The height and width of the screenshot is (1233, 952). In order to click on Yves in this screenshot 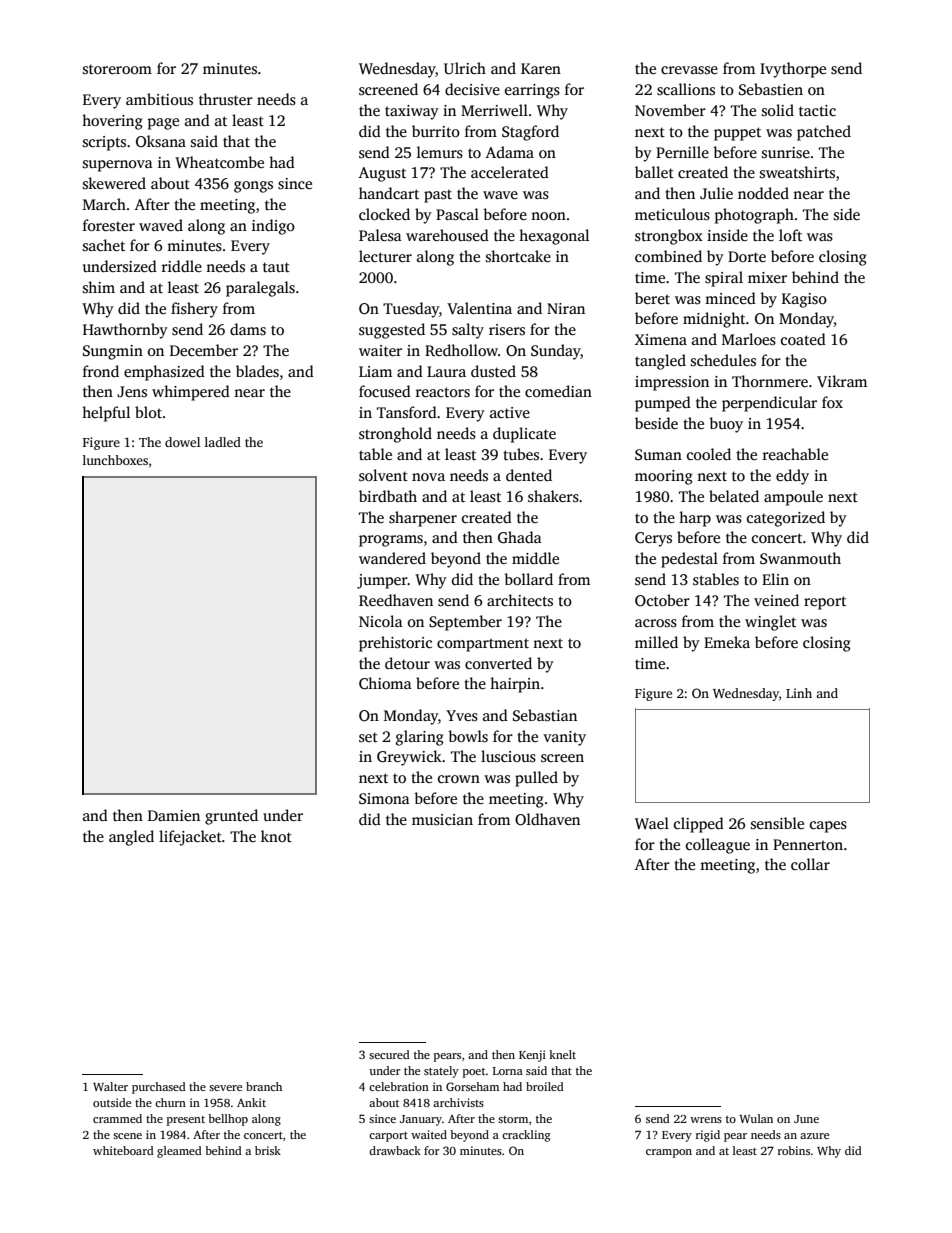, I will do `click(462, 716)`.
